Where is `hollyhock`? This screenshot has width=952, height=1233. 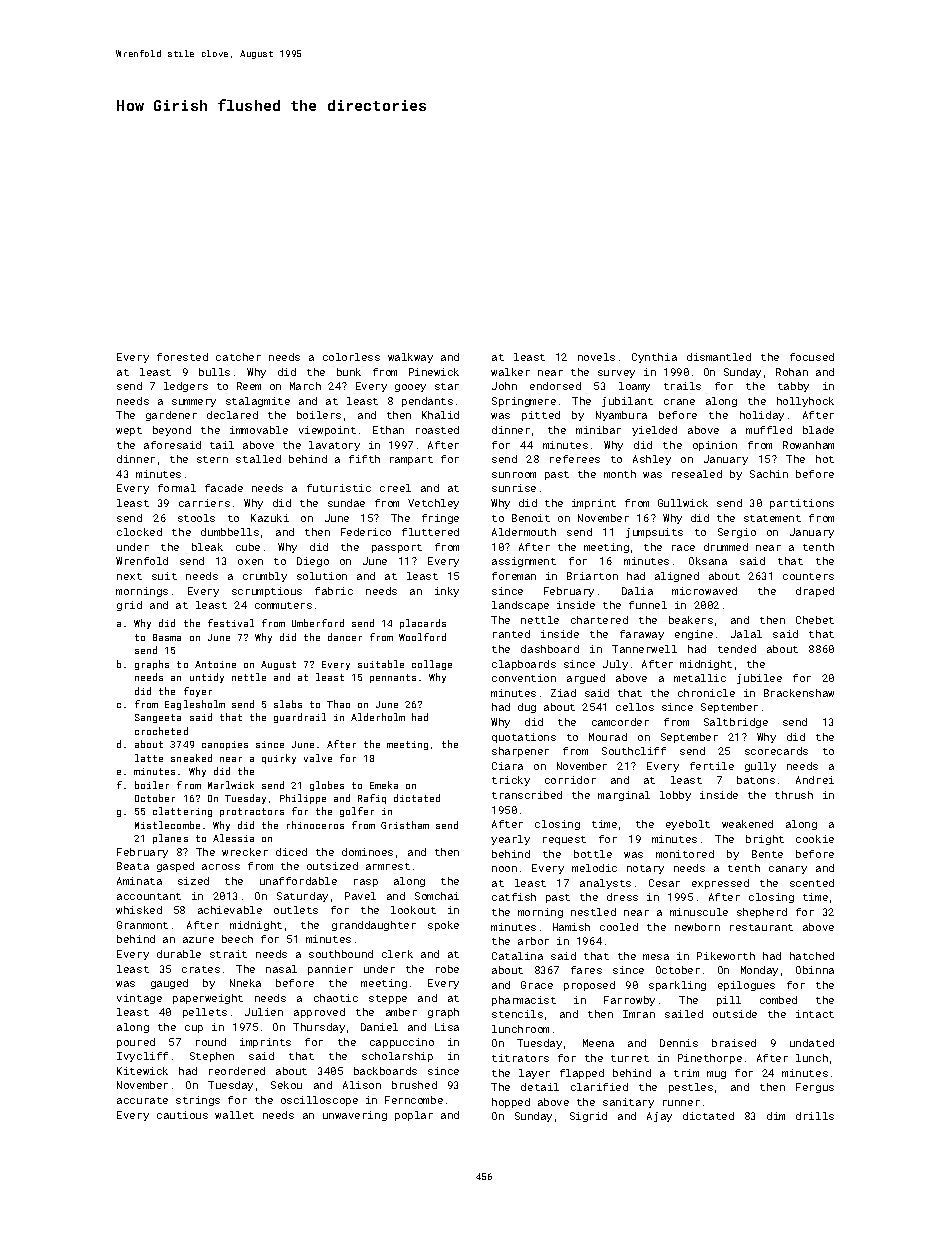
hollyhock is located at coordinates (805, 402).
